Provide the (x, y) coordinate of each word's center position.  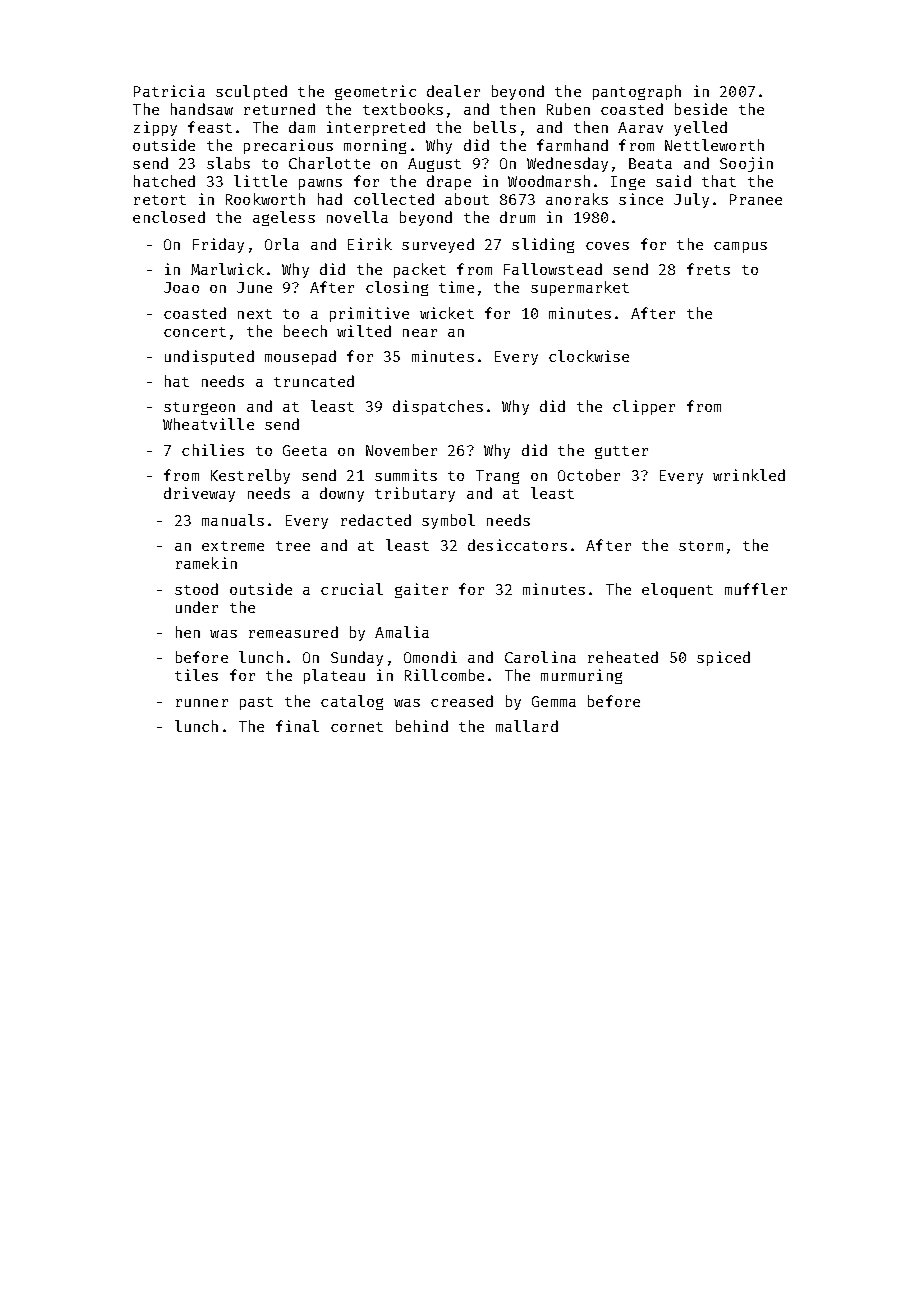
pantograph (637, 92)
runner (202, 703)
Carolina (540, 657)
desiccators (517, 545)
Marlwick (227, 269)
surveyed (438, 245)
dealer (453, 91)
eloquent (677, 590)
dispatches (438, 407)
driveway (199, 494)
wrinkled (749, 475)
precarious (288, 146)
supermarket (580, 288)
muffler (756, 589)
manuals (233, 520)
